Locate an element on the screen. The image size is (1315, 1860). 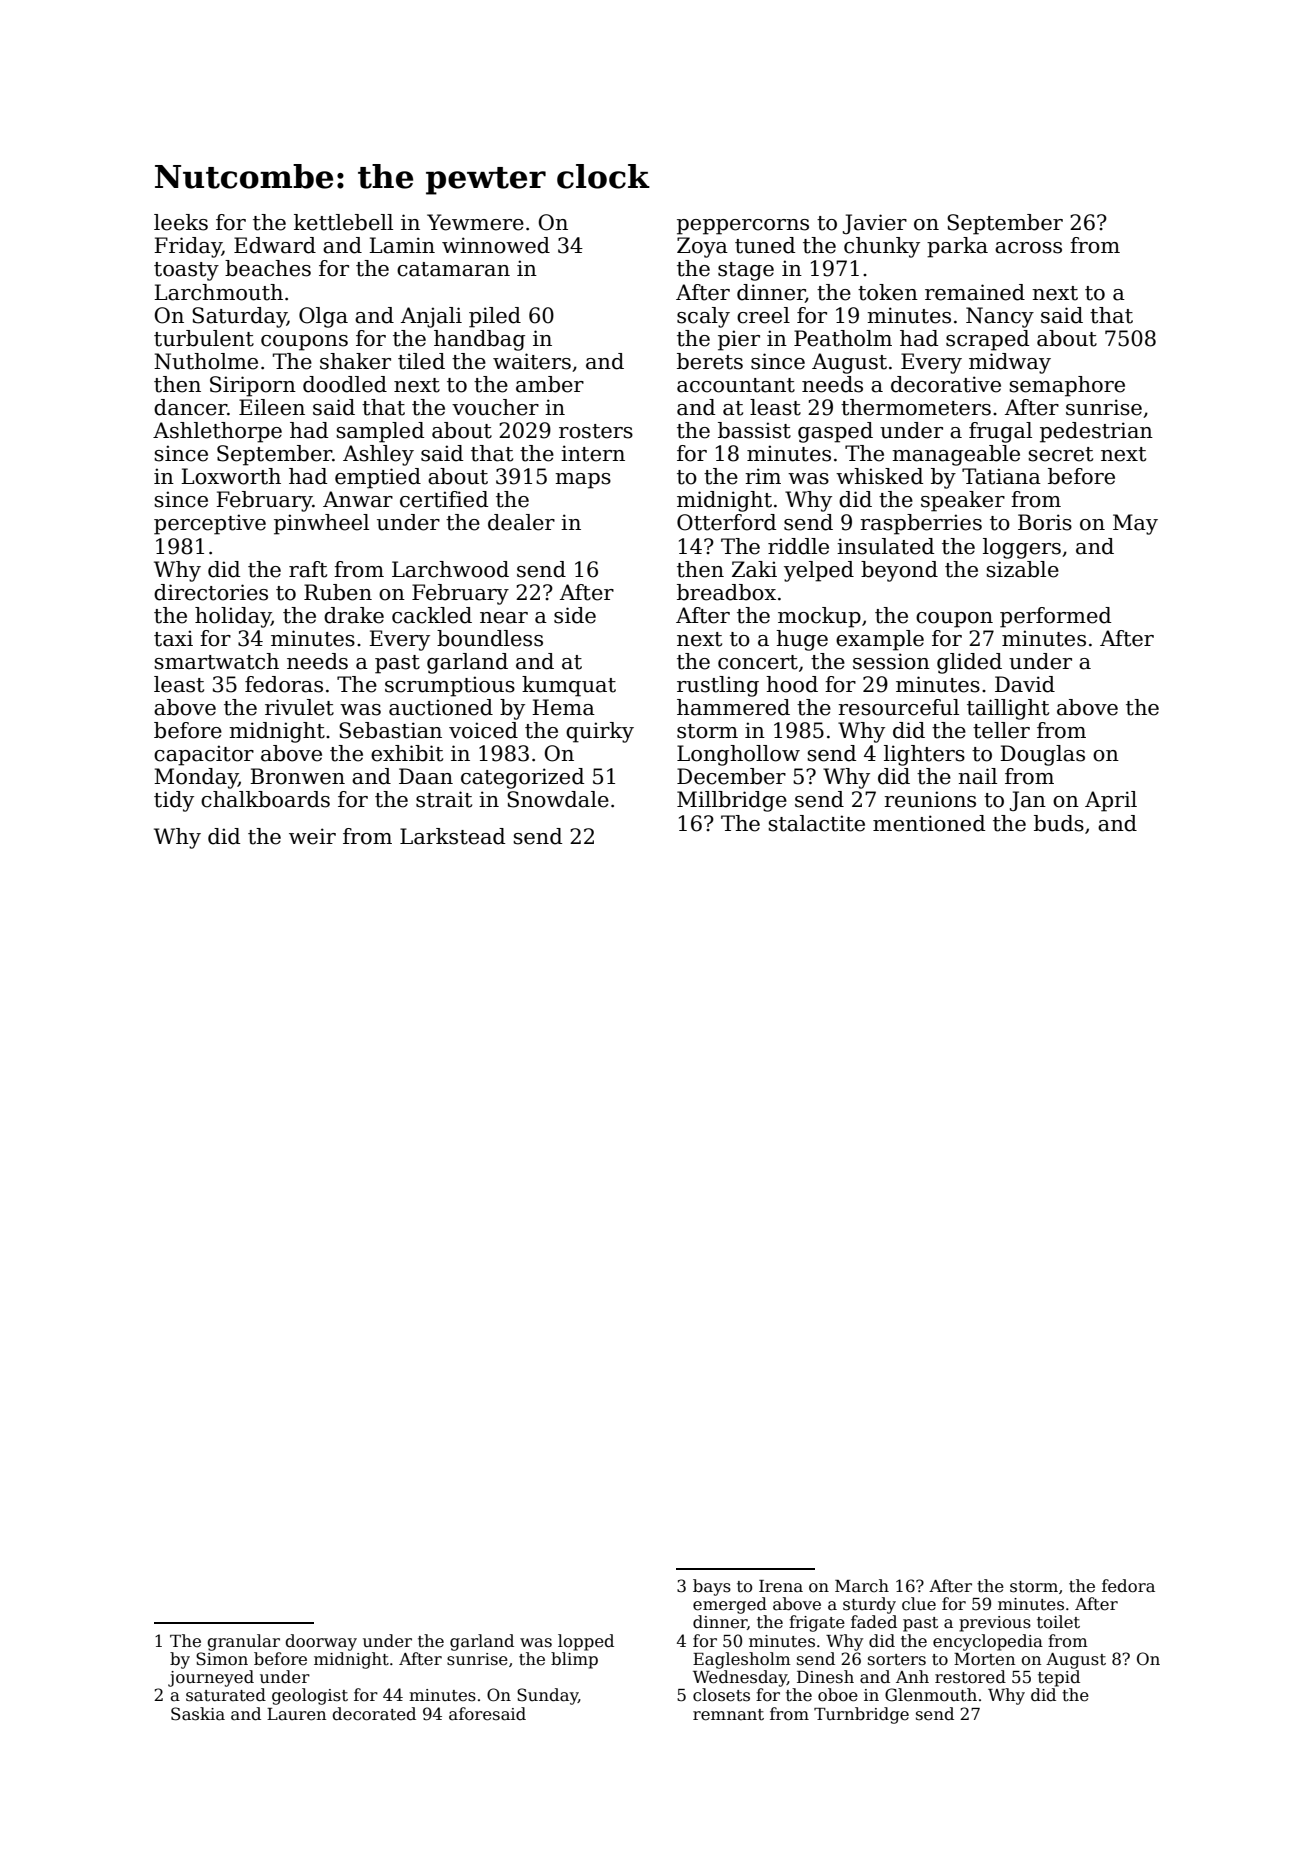
sizable is located at coordinates (1022, 569).
